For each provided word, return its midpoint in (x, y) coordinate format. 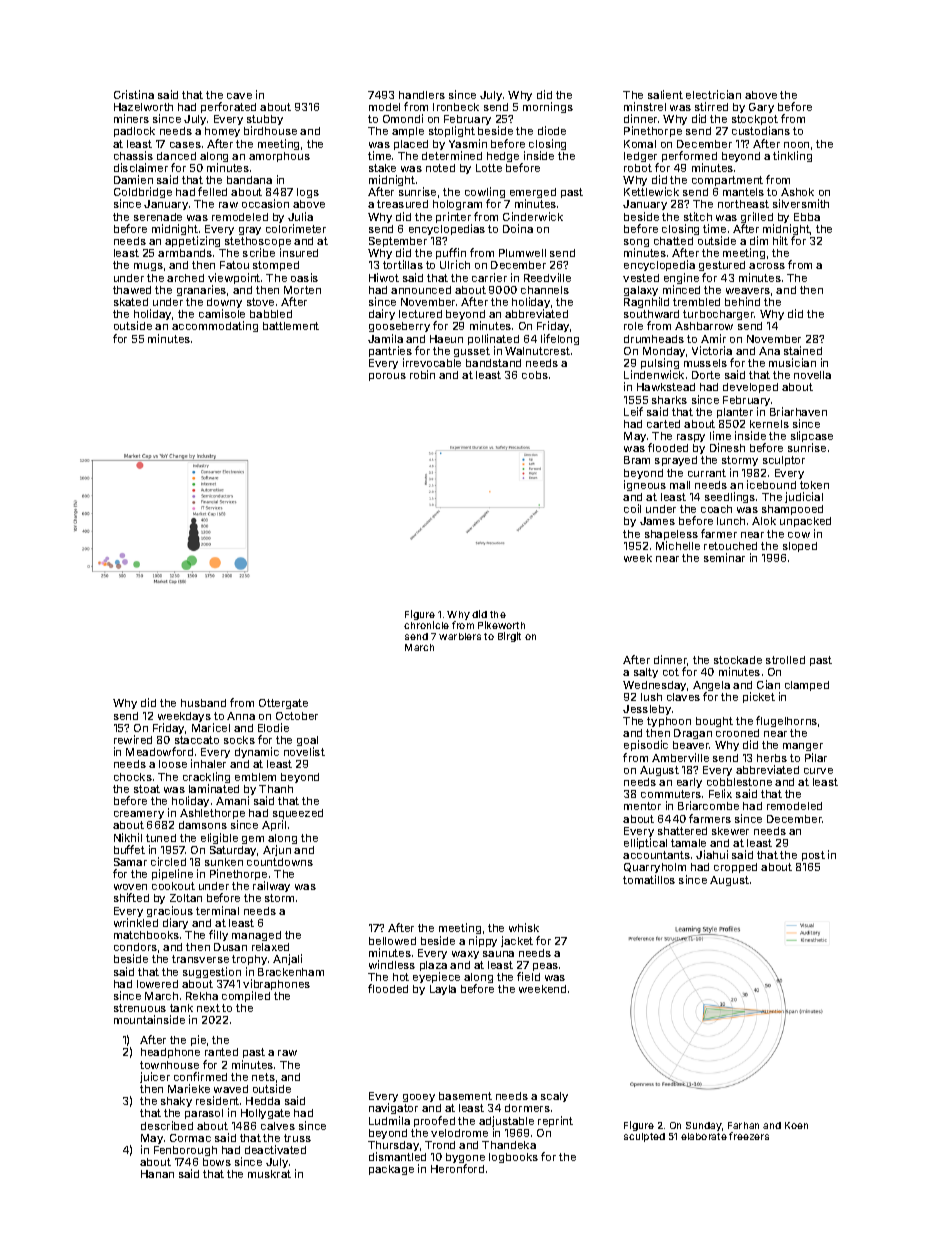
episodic (646, 745)
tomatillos (649, 879)
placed (411, 145)
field (528, 976)
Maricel (211, 727)
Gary (761, 108)
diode (552, 130)
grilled (757, 217)
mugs (148, 267)
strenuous (140, 1008)
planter (735, 413)
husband (203, 703)
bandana (249, 180)
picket (759, 697)
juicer (155, 1077)
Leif (633, 411)
